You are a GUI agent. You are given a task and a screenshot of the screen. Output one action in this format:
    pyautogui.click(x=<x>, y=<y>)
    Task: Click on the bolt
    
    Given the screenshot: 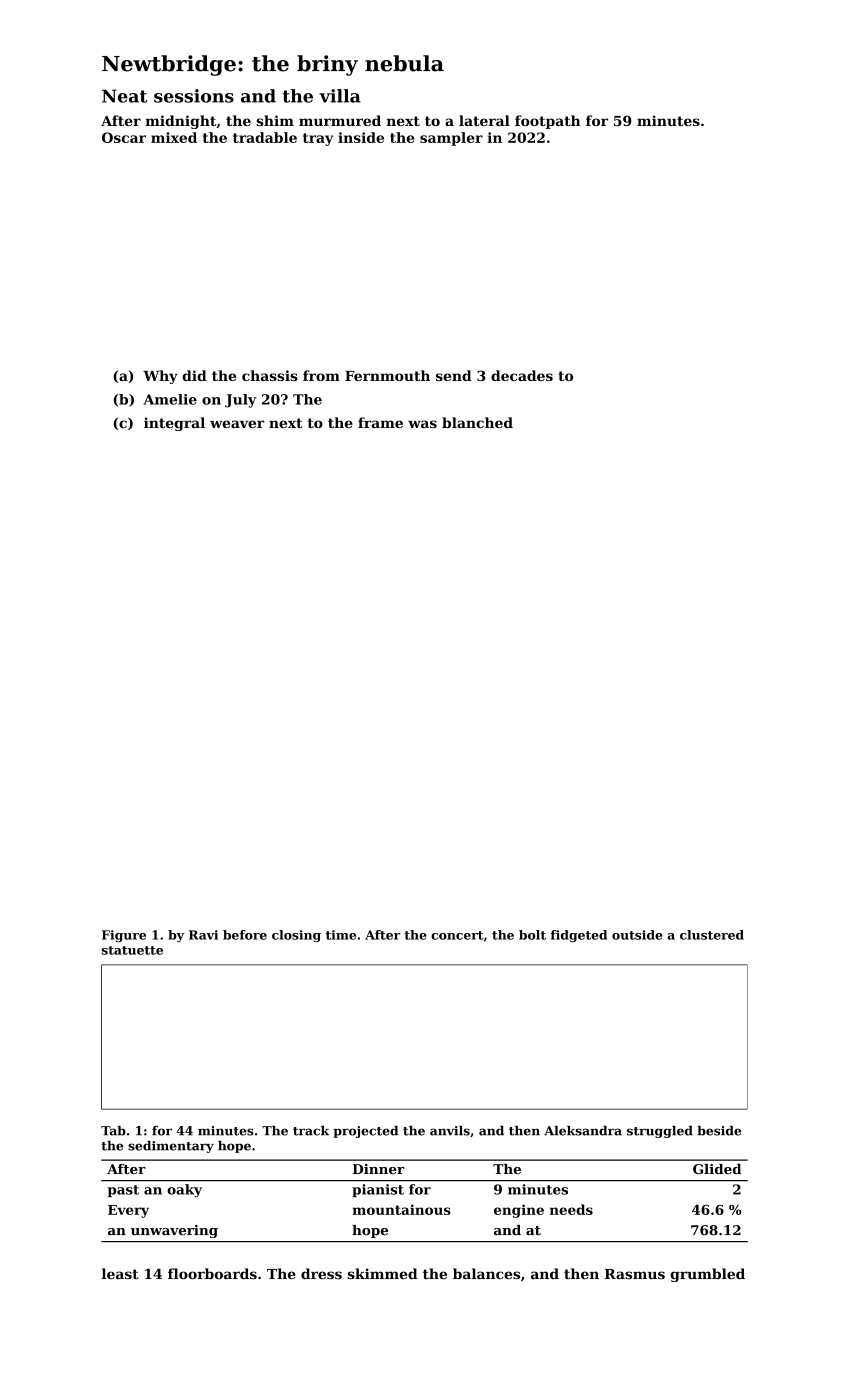 What is the action you would take?
    pyautogui.click(x=532, y=935)
